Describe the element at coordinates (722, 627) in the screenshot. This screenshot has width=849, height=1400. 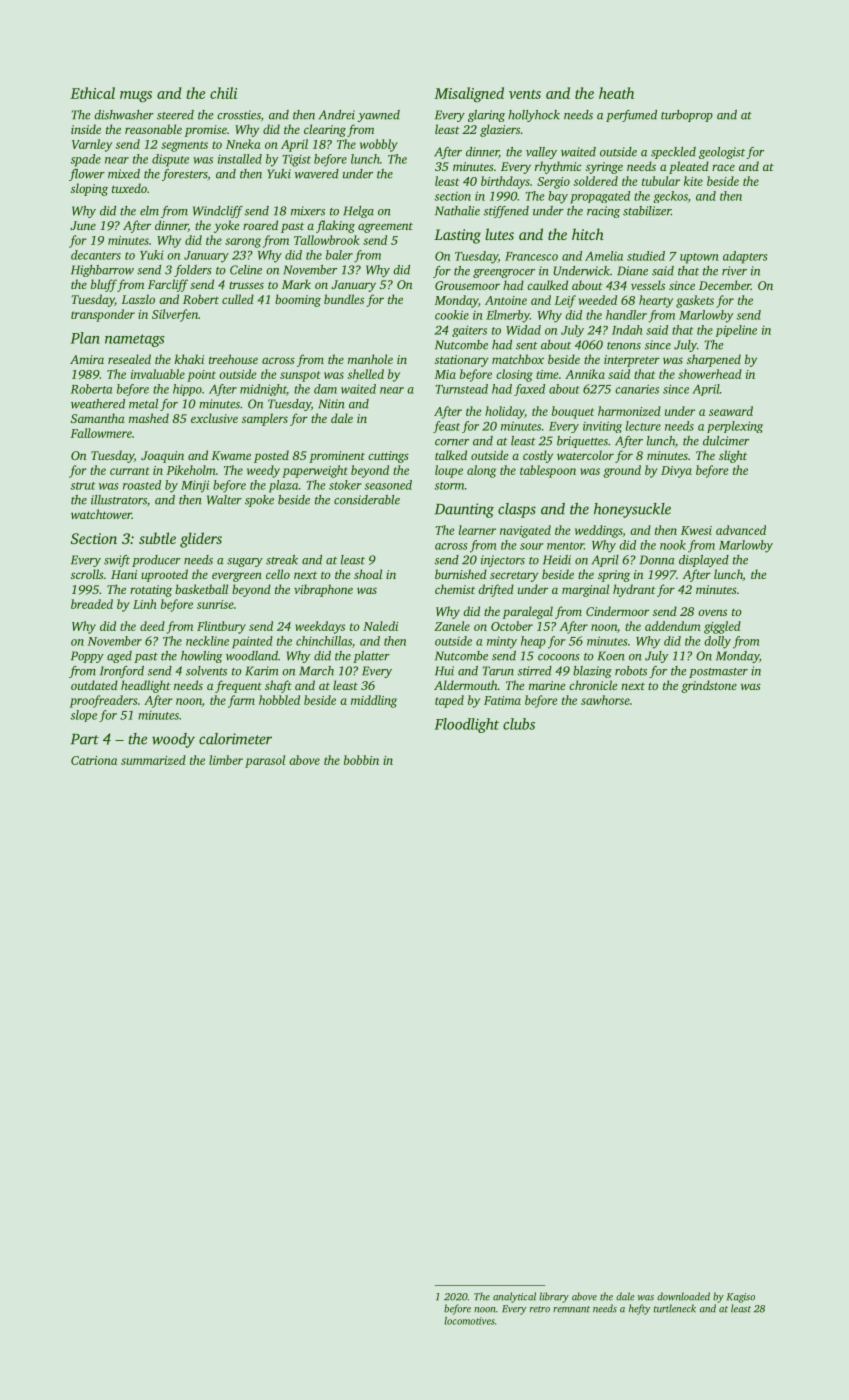
I see `giggled` at that location.
